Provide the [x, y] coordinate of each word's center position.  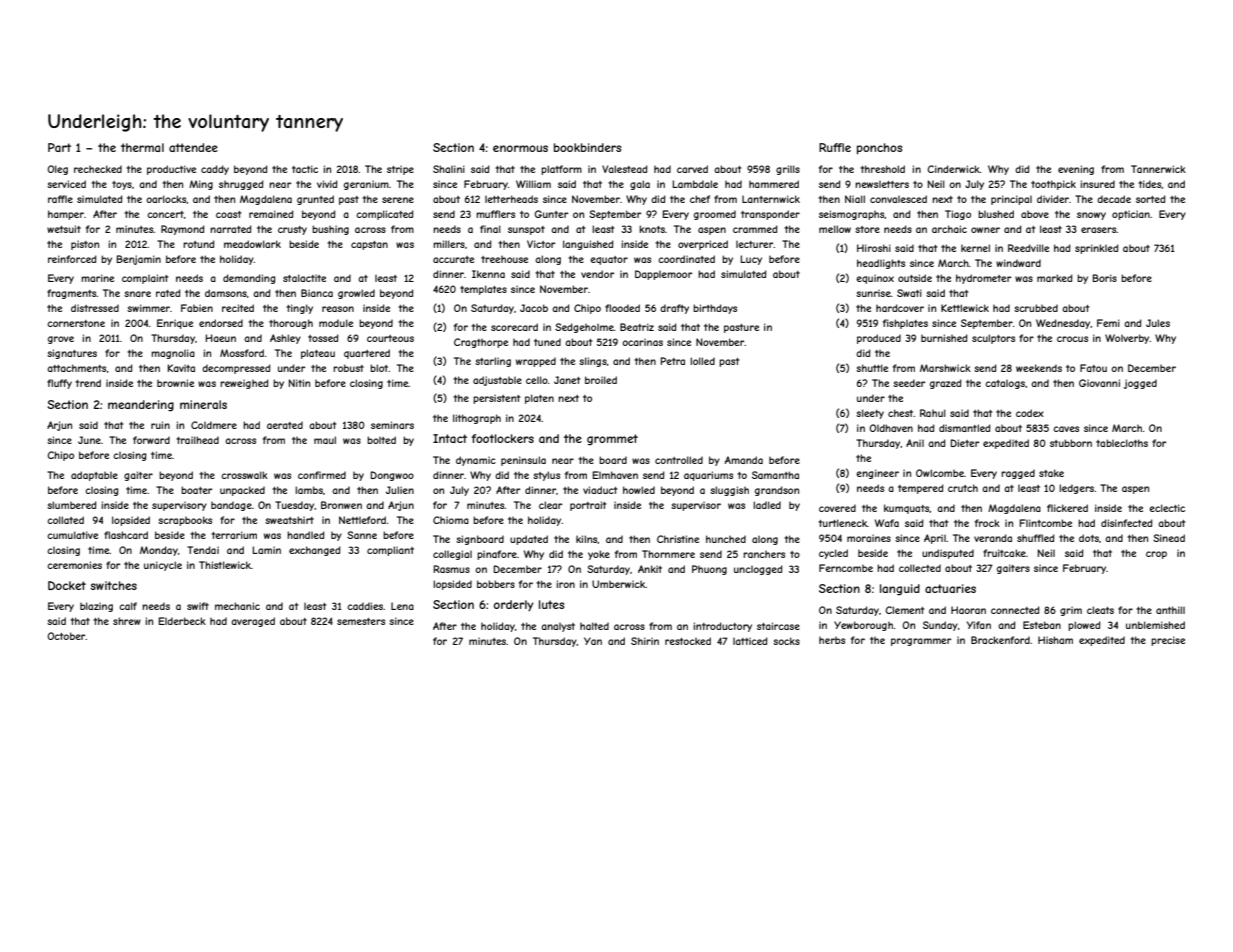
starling [493, 362]
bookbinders [587, 147]
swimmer [148, 308]
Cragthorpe [481, 343]
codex [1030, 413]
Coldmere [214, 425]
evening [1076, 170]
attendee [193, 147]
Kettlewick [965, 308]
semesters [361, 621]
